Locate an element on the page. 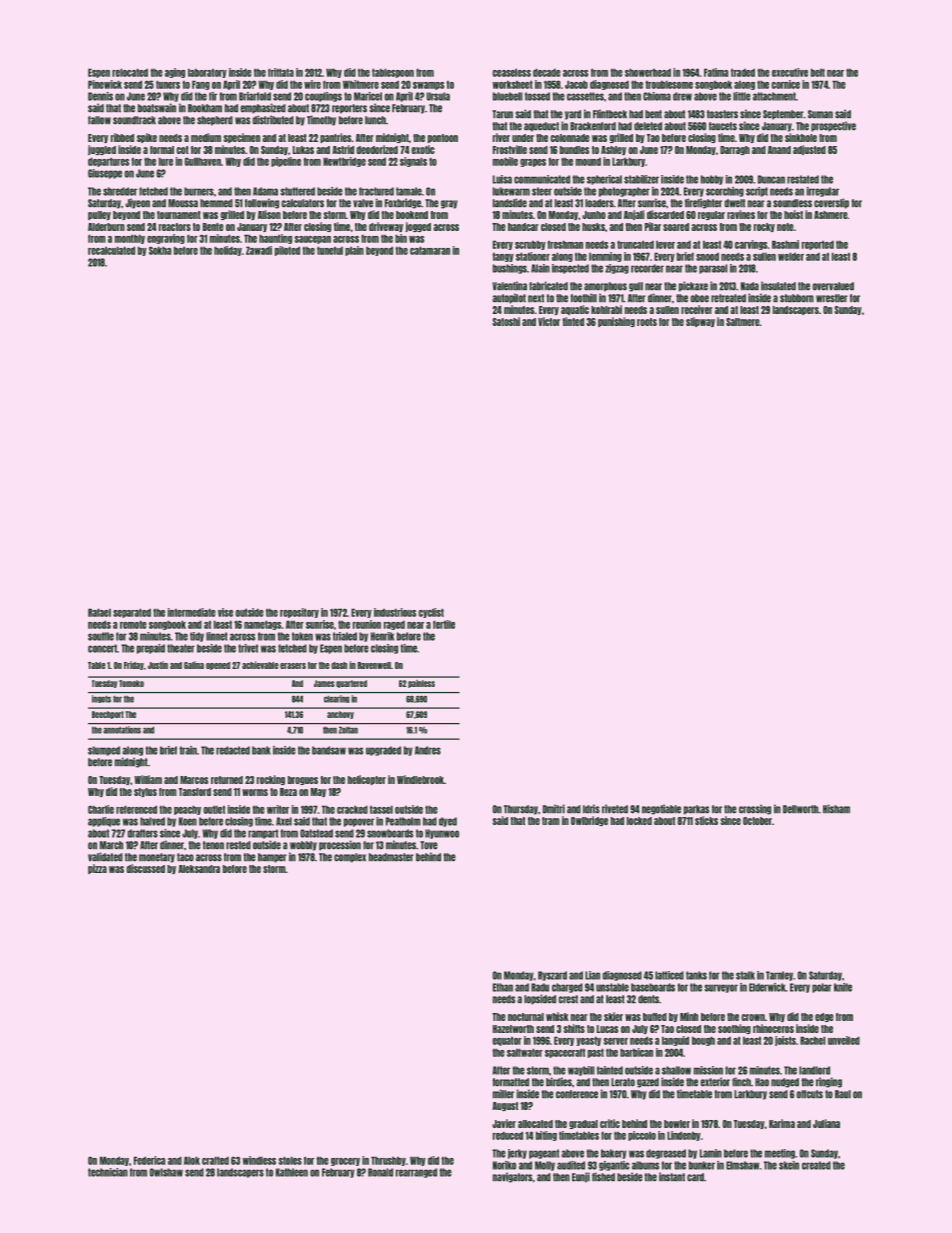  Fatima is located at coordinates (716, 72).
